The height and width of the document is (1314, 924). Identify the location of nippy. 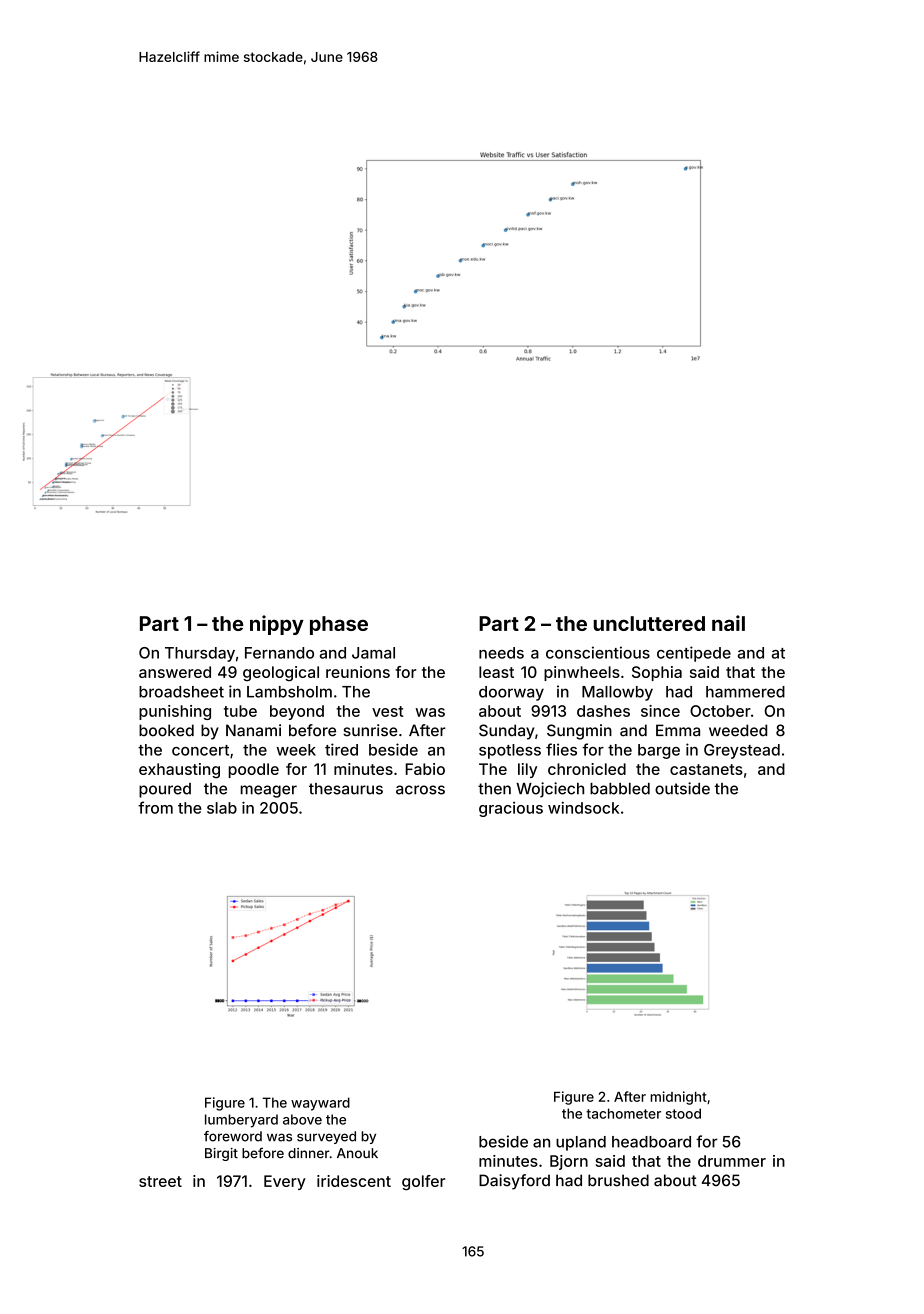
(277, 625).
